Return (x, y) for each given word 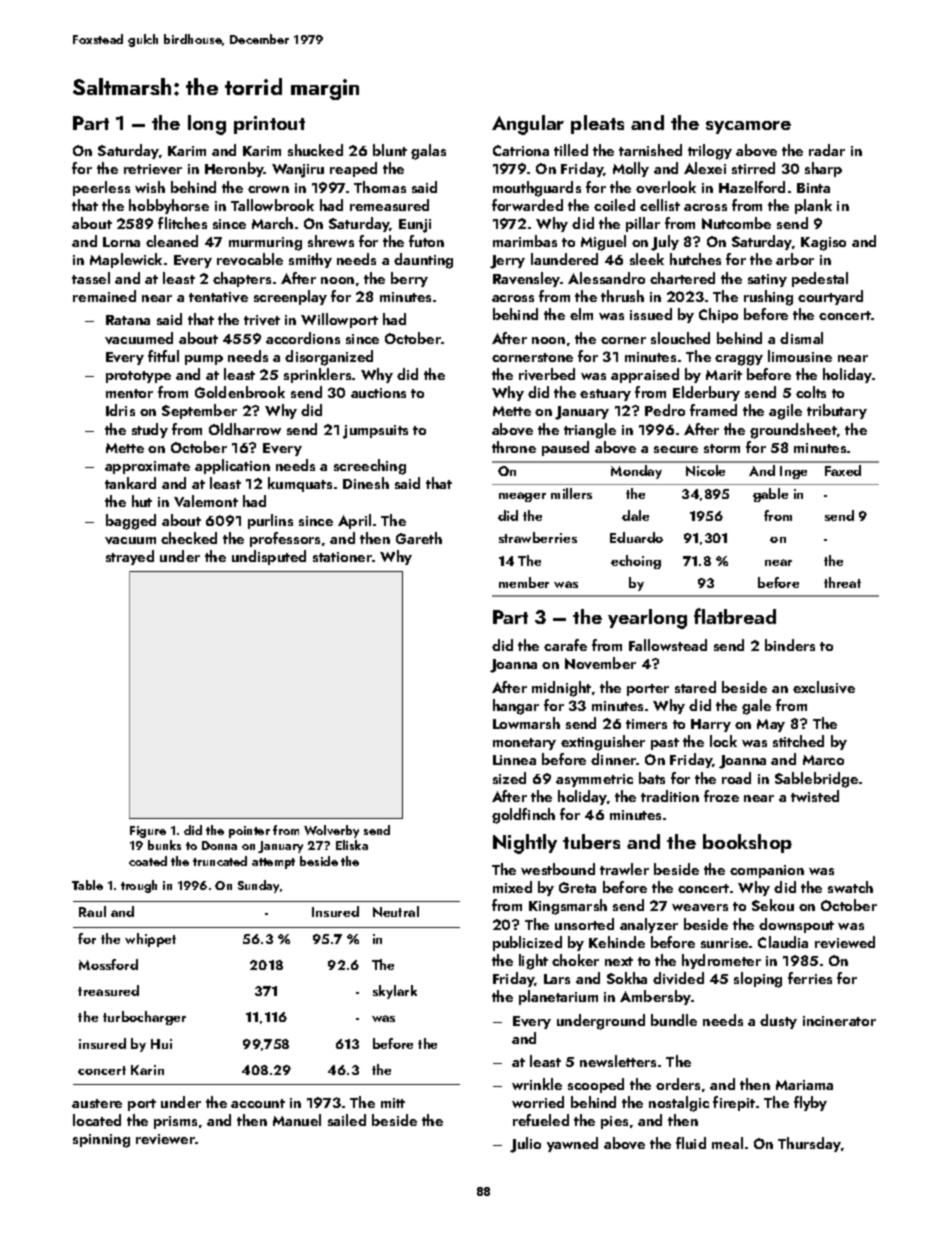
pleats (597, 124)
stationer (342, 557)
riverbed (547, 374)
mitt (393, 1103)
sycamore (748, 127)
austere (97, 1103)
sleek (647, 259)
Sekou (773, 905)
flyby (810, 1103)
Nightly (525, 844)
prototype (138, 377)
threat (842, 582)
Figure (148, 832)
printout (269, 125)
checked (189, 538)
